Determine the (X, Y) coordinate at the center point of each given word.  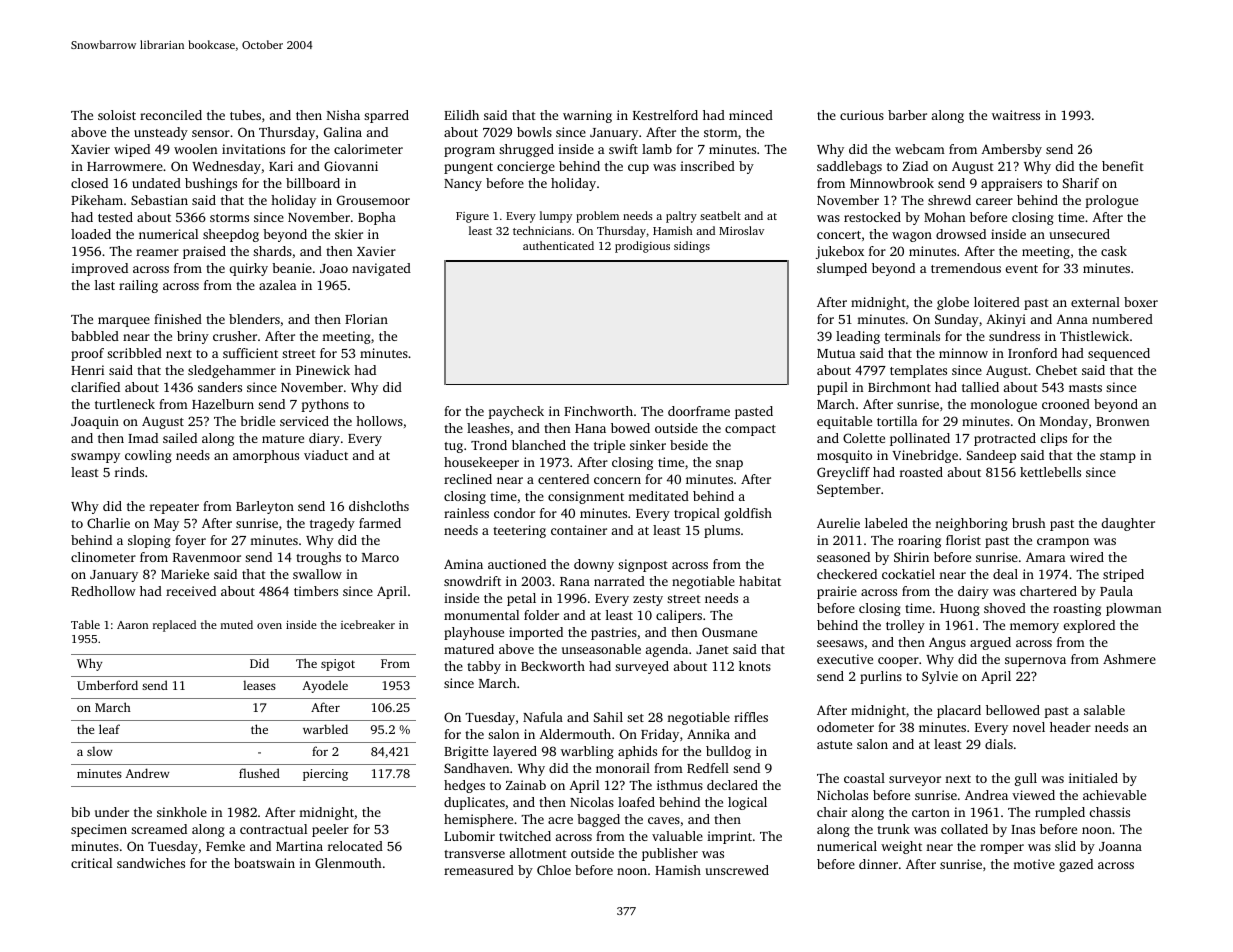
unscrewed (737, 870)
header (1070, 727)
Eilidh (461, 115)
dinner (878, 864)
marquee (124, 322)
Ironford (1032, 353)
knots (755, 666)
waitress (1016, 115)
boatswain (264, 863)
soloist (117, 115)
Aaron (132, 625)
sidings (692, 247)
